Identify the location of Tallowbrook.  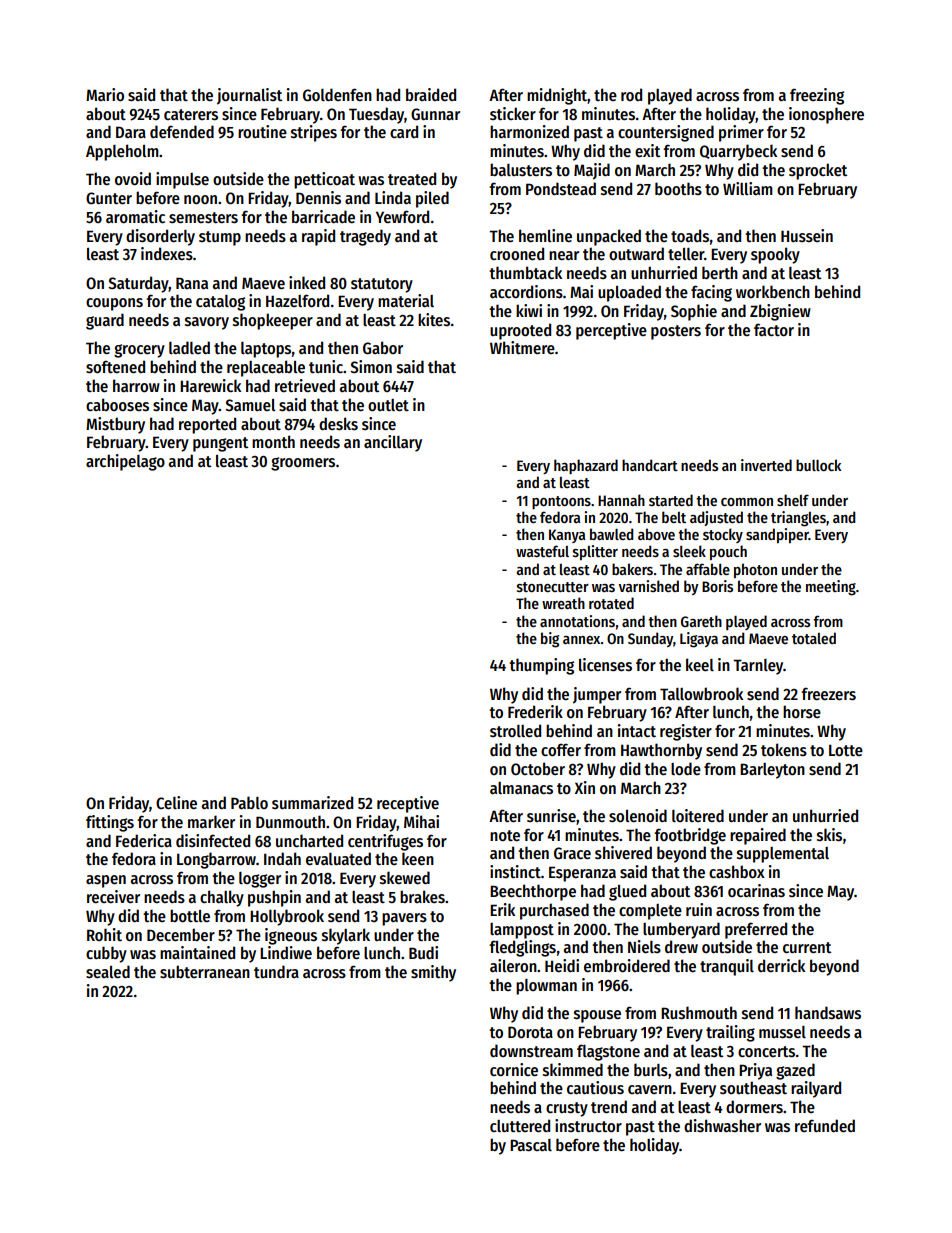
(701, 693).
